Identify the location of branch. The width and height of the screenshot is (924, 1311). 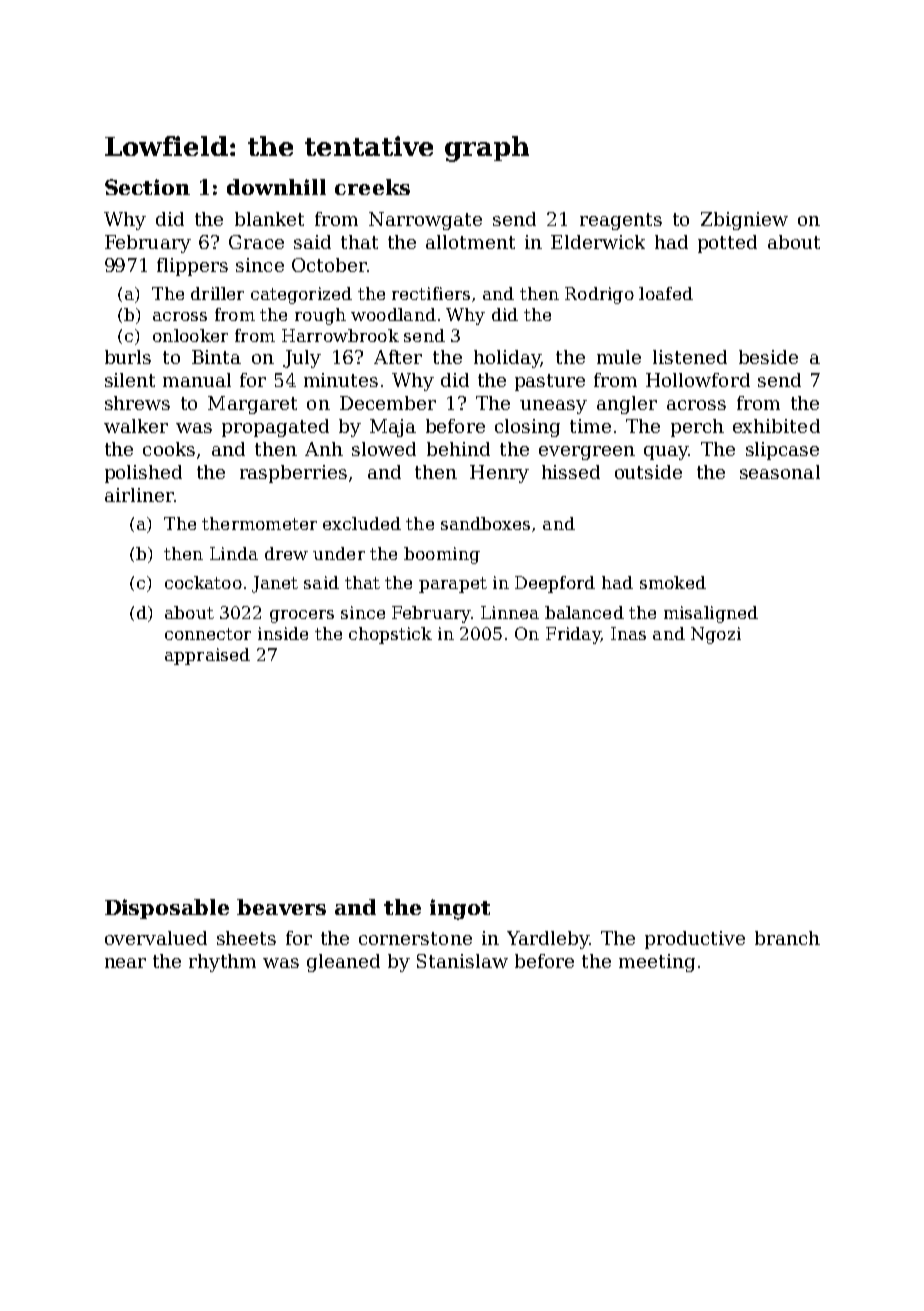
(787, 938).
